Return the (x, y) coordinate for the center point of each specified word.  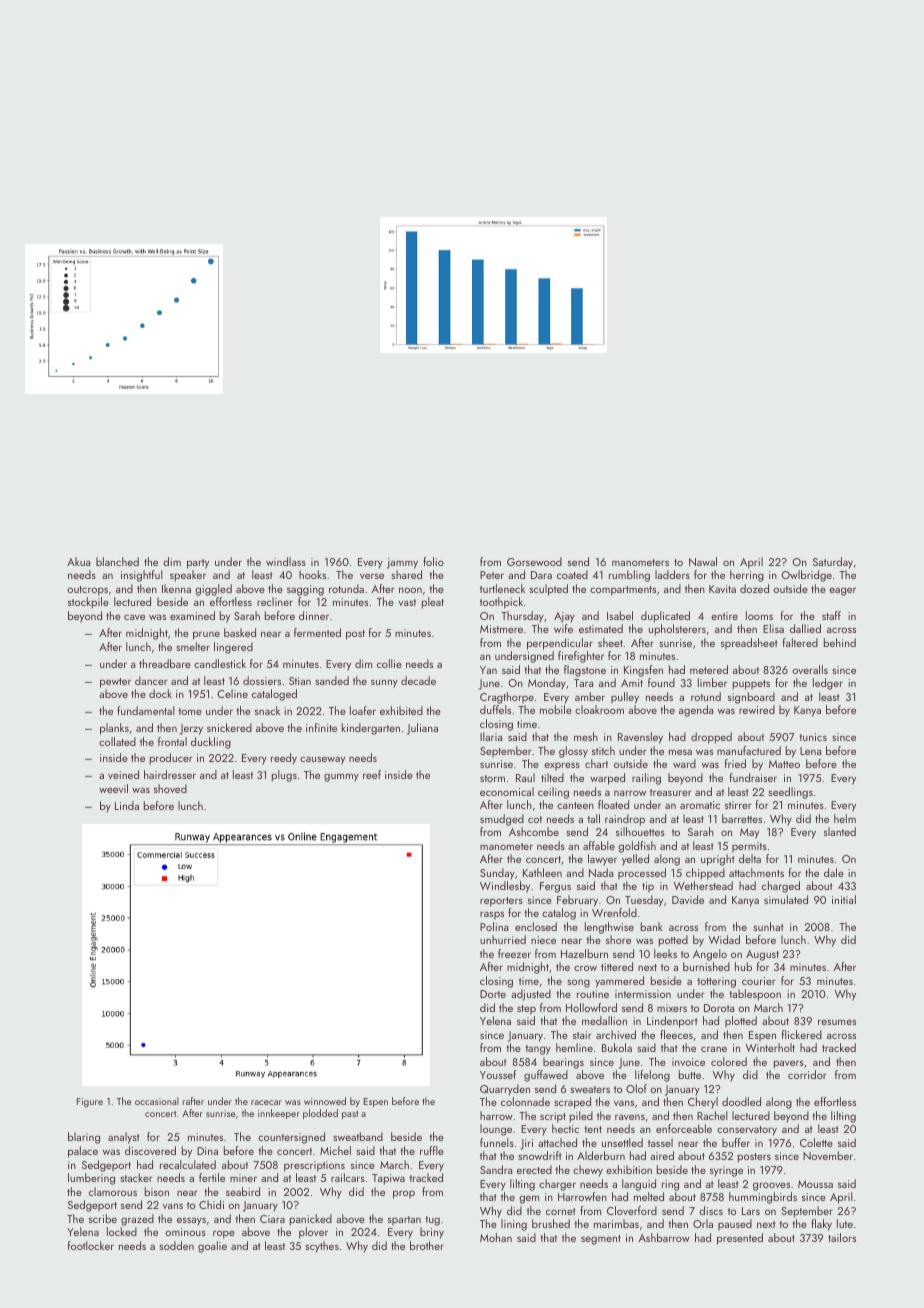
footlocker (91, 1245)
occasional (157, 1101)
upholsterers (677, 630)
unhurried (503, 939)
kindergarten (371, 729)
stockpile (88, 603)
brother (427, 1245)
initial (844, 899)
